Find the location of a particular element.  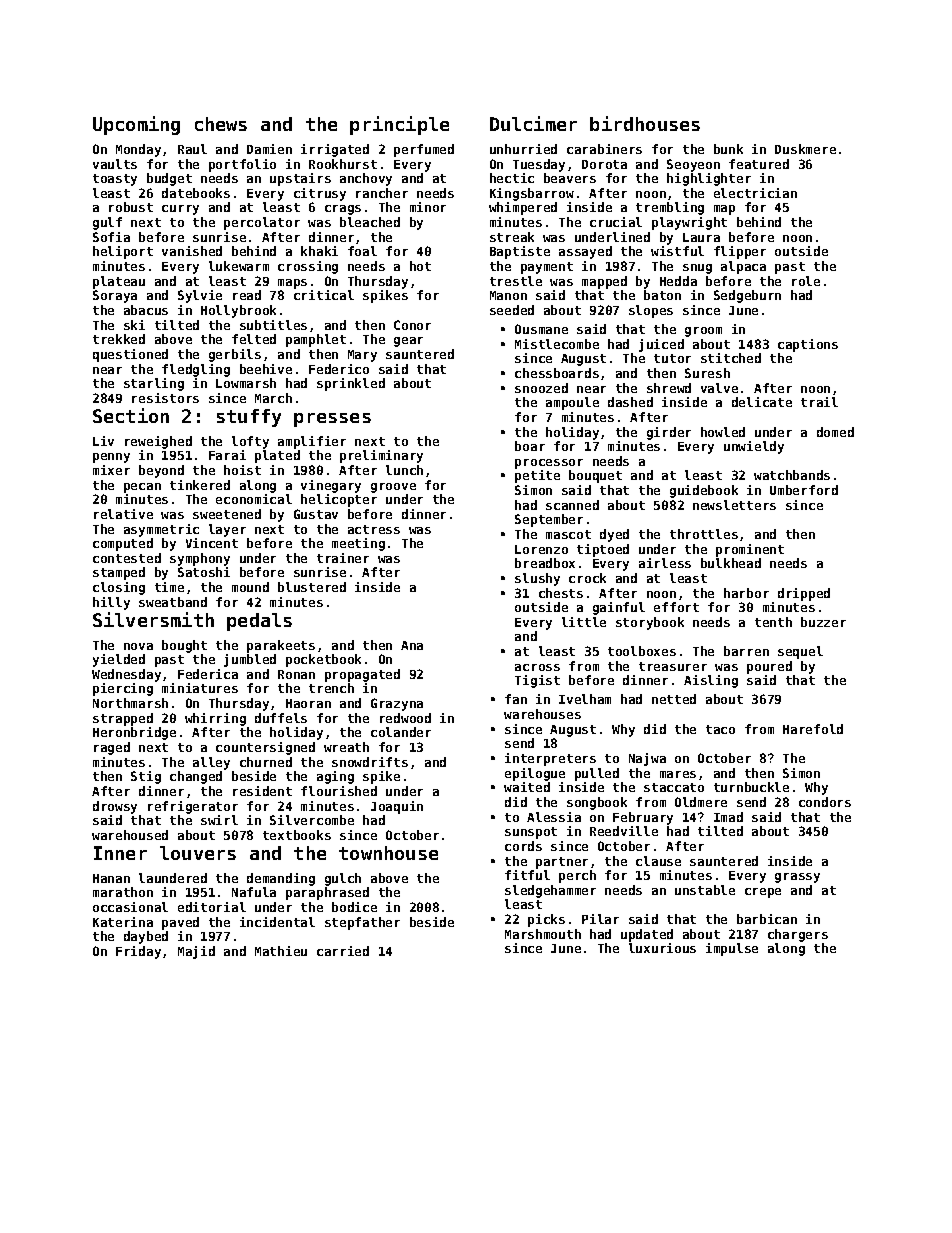

Raul is located at coordinates (192, 149).
